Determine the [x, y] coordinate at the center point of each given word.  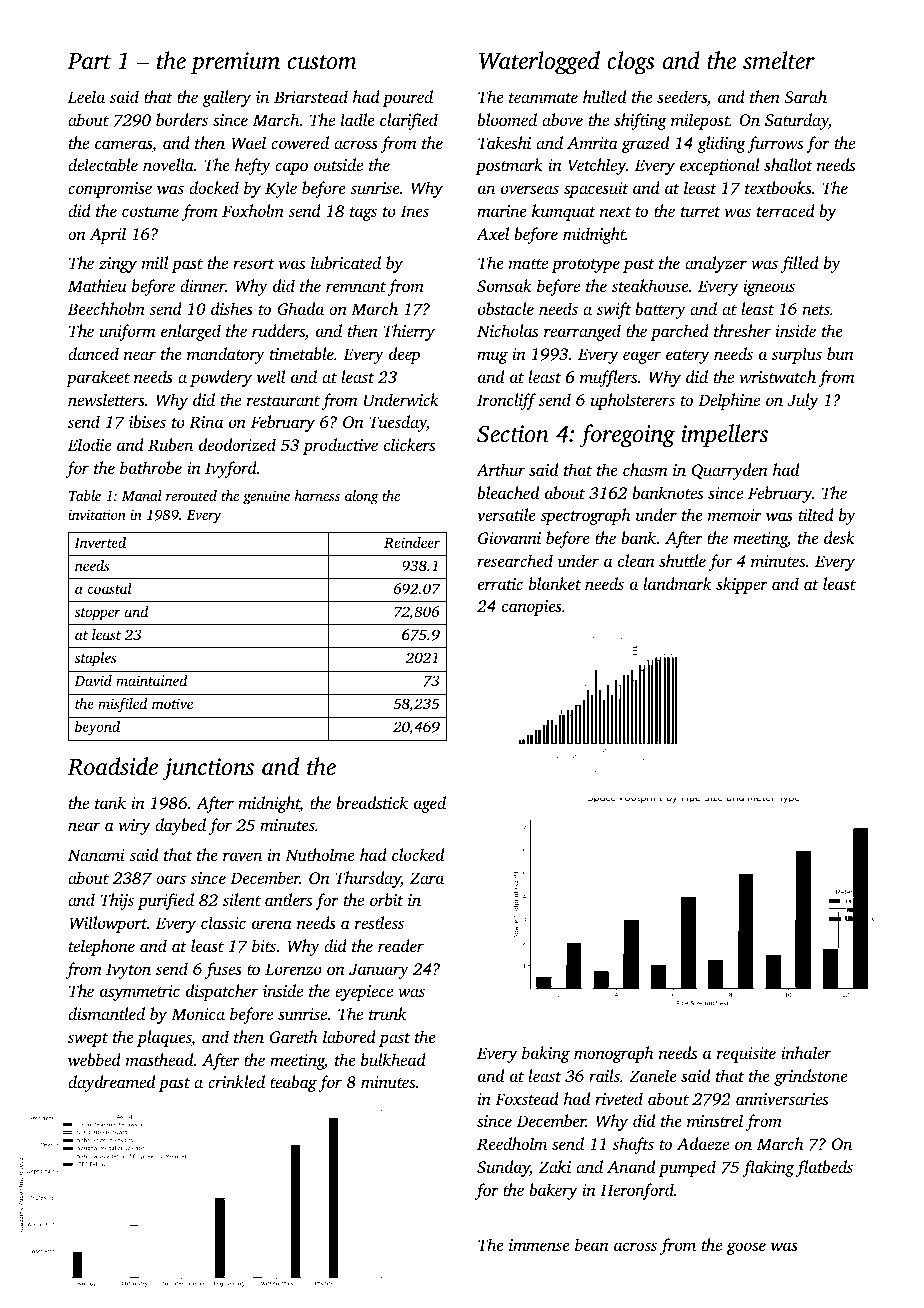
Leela [86, 96]
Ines [415, 211]
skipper [742, 585]
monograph [613, 1054]
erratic [500, 584]
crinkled [236, 1081]
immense [539, 1245]
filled [800, 264]
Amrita [592, 143]
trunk [388, 1013]
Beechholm [106, 308]
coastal [110, 588]
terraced [786, 210]
